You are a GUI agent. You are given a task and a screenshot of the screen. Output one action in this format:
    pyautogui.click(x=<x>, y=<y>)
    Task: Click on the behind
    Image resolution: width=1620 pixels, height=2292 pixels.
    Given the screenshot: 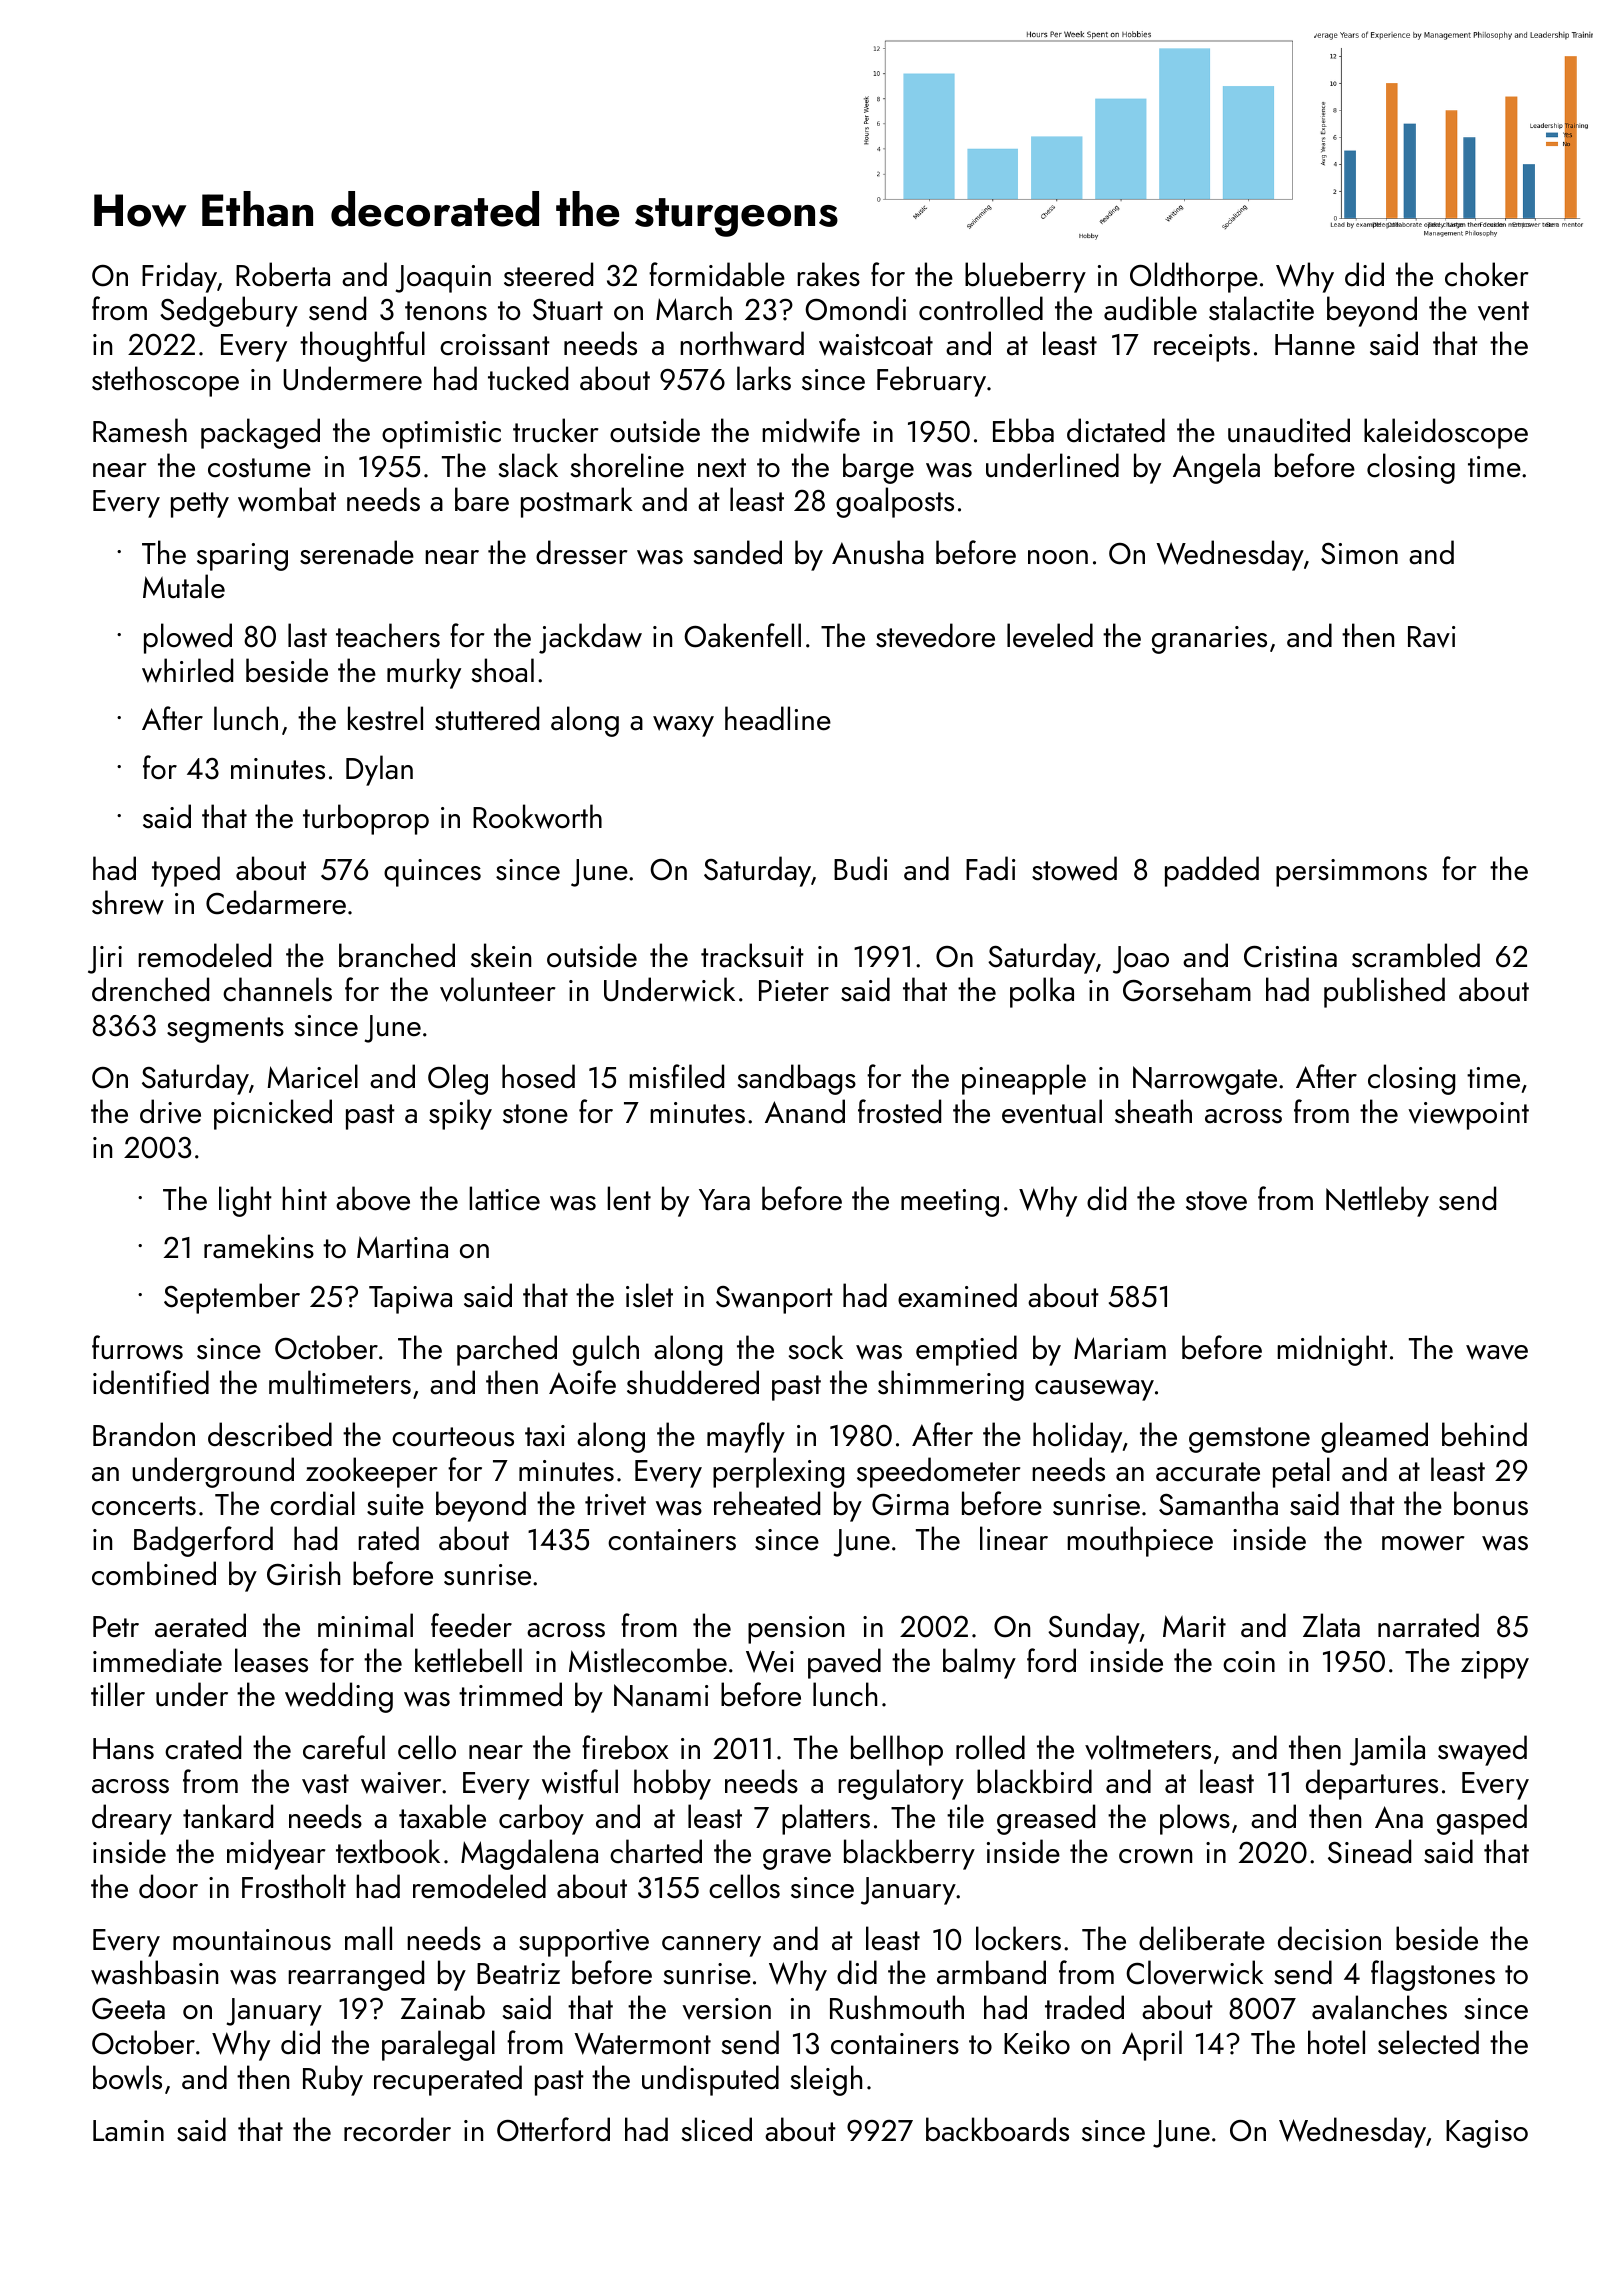 What is the action you would take?
    pyautogui.click(x=1484, y=1434)
